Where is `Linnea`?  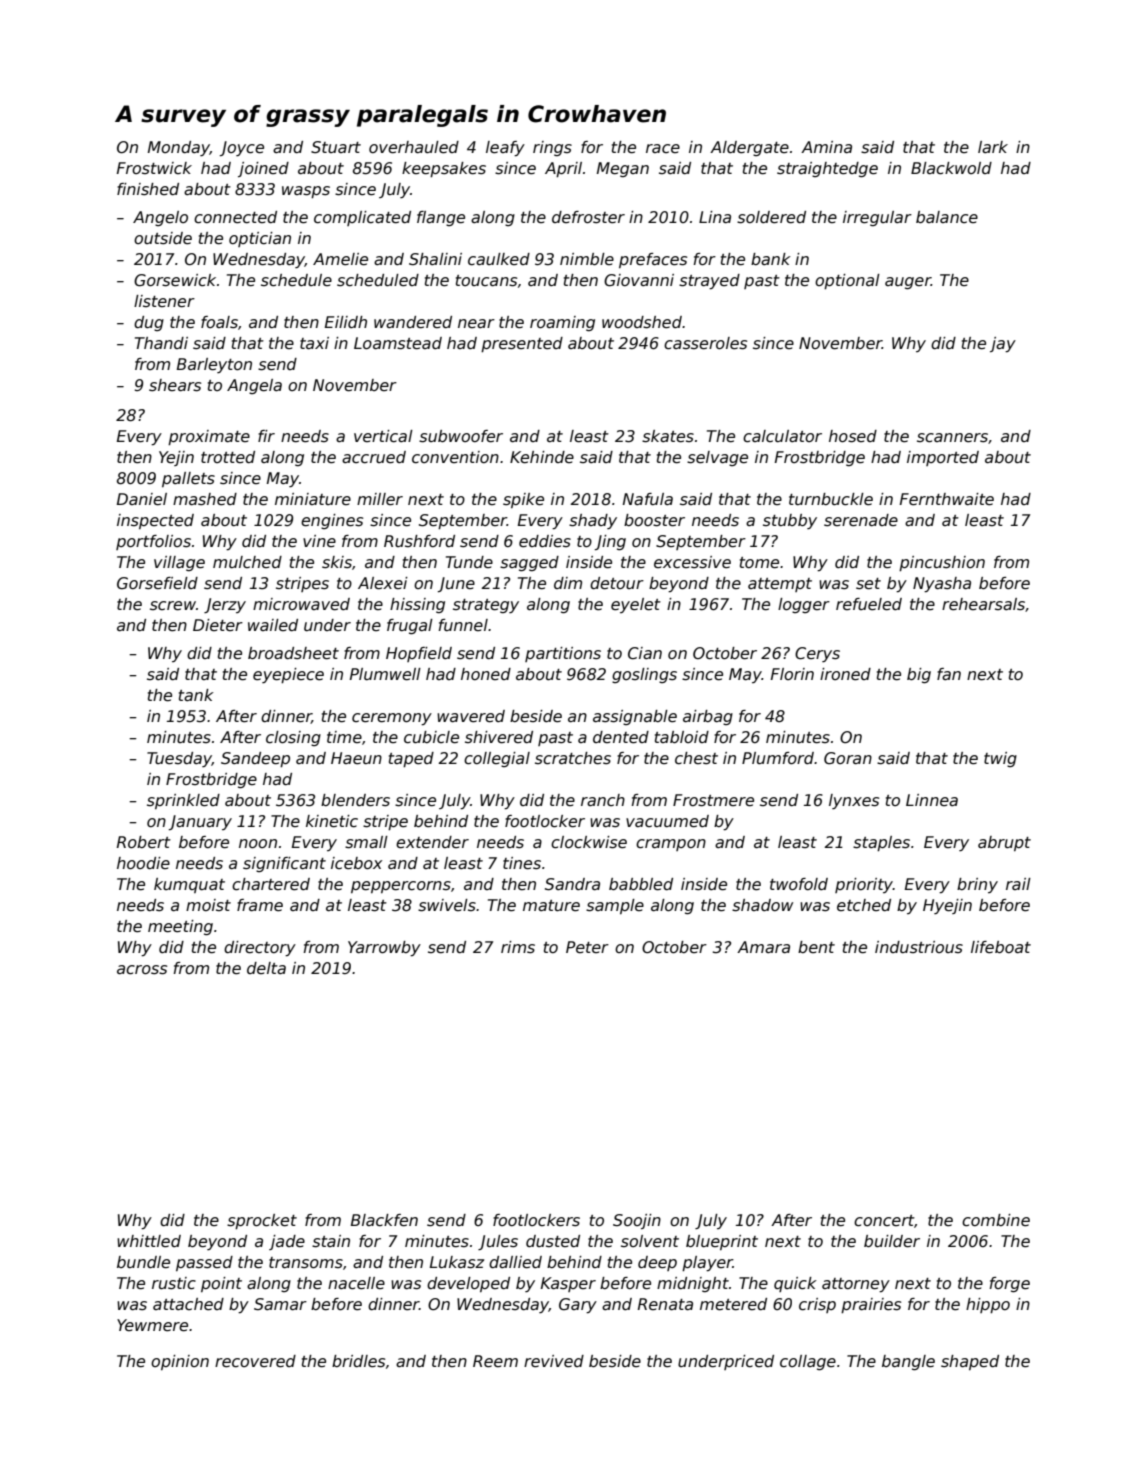 Linnea is located at coordinates (932, 800).
